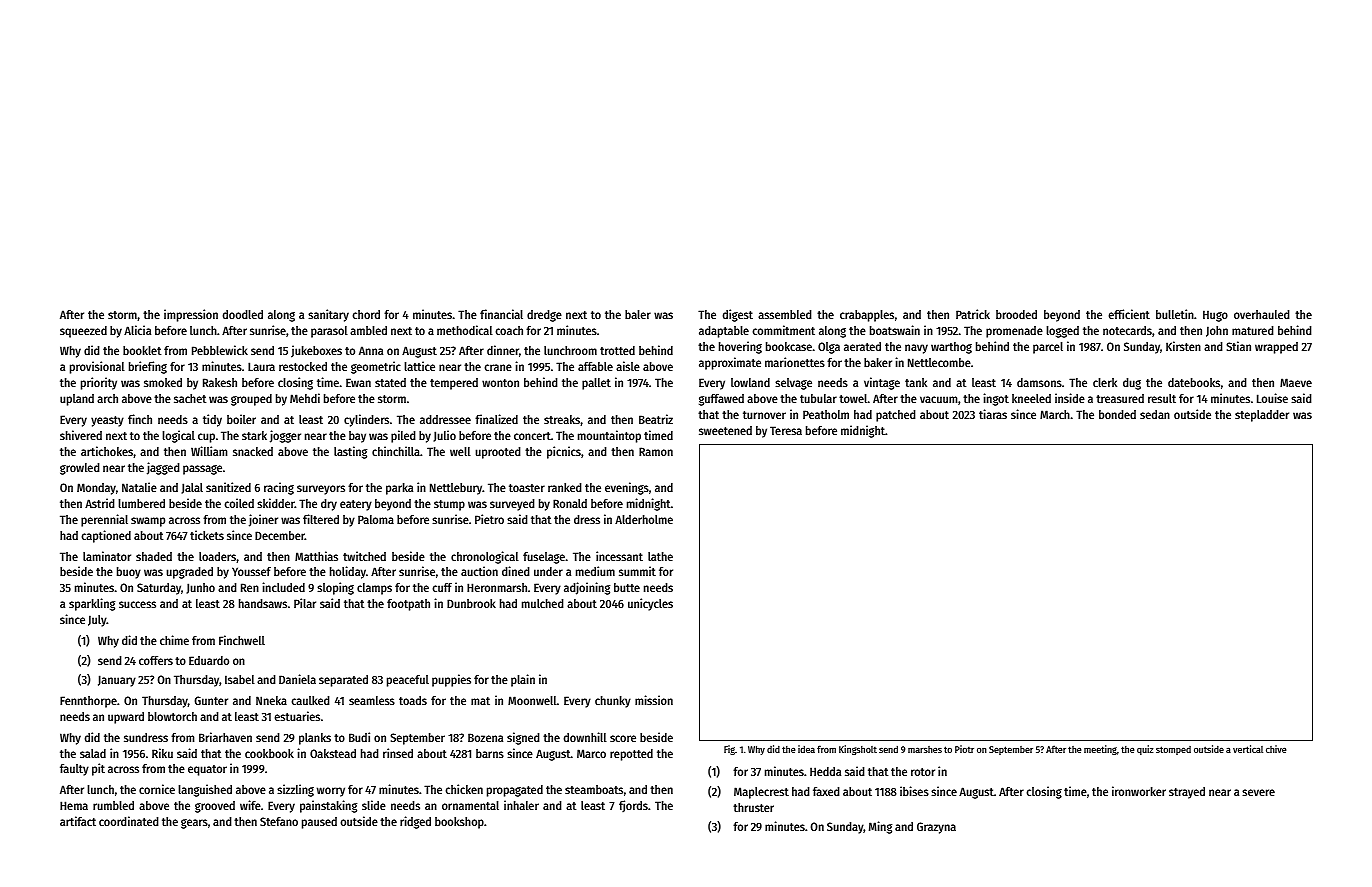 The width and height of the screenshot is (1372, 887). Describe the element at coordinates (936, 828) in the screenshot. I see `Grazyna` at that location.
